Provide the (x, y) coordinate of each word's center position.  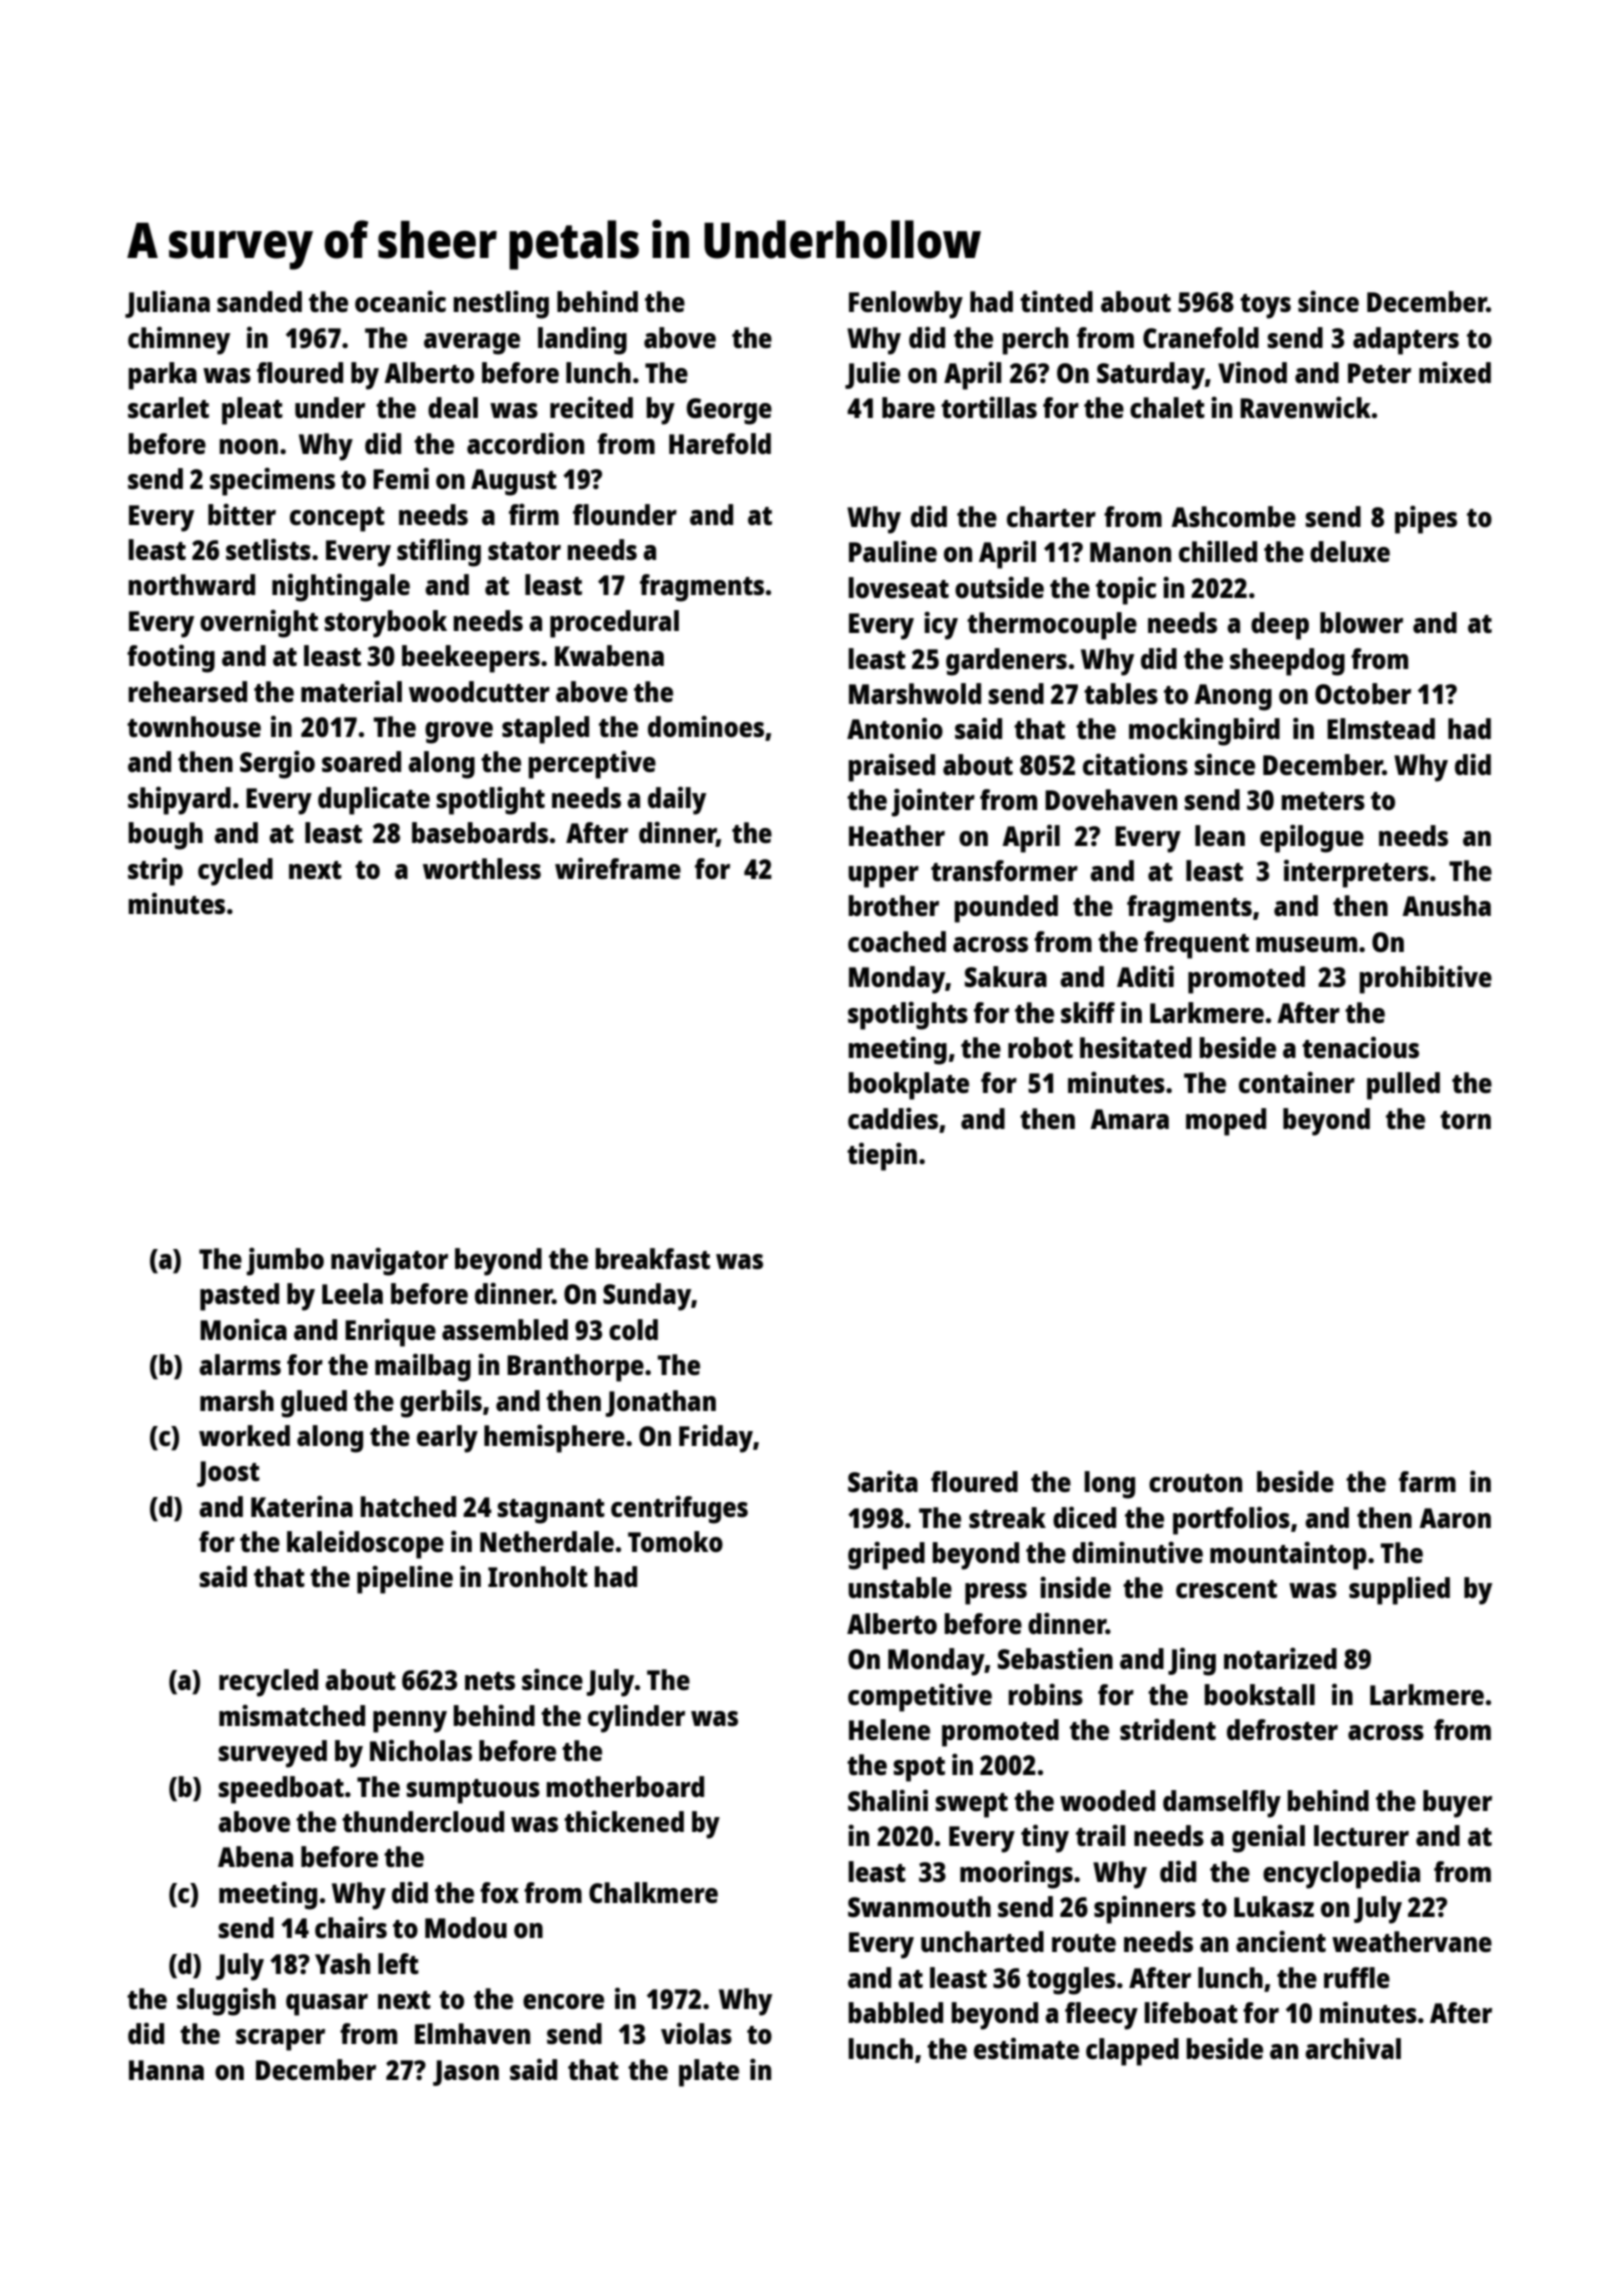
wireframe (618, 868)
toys (1265, 306)
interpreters (1356, 873)
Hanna (166, 2070)
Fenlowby (906, 305)
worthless (482, 868)
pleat (252, 411)
